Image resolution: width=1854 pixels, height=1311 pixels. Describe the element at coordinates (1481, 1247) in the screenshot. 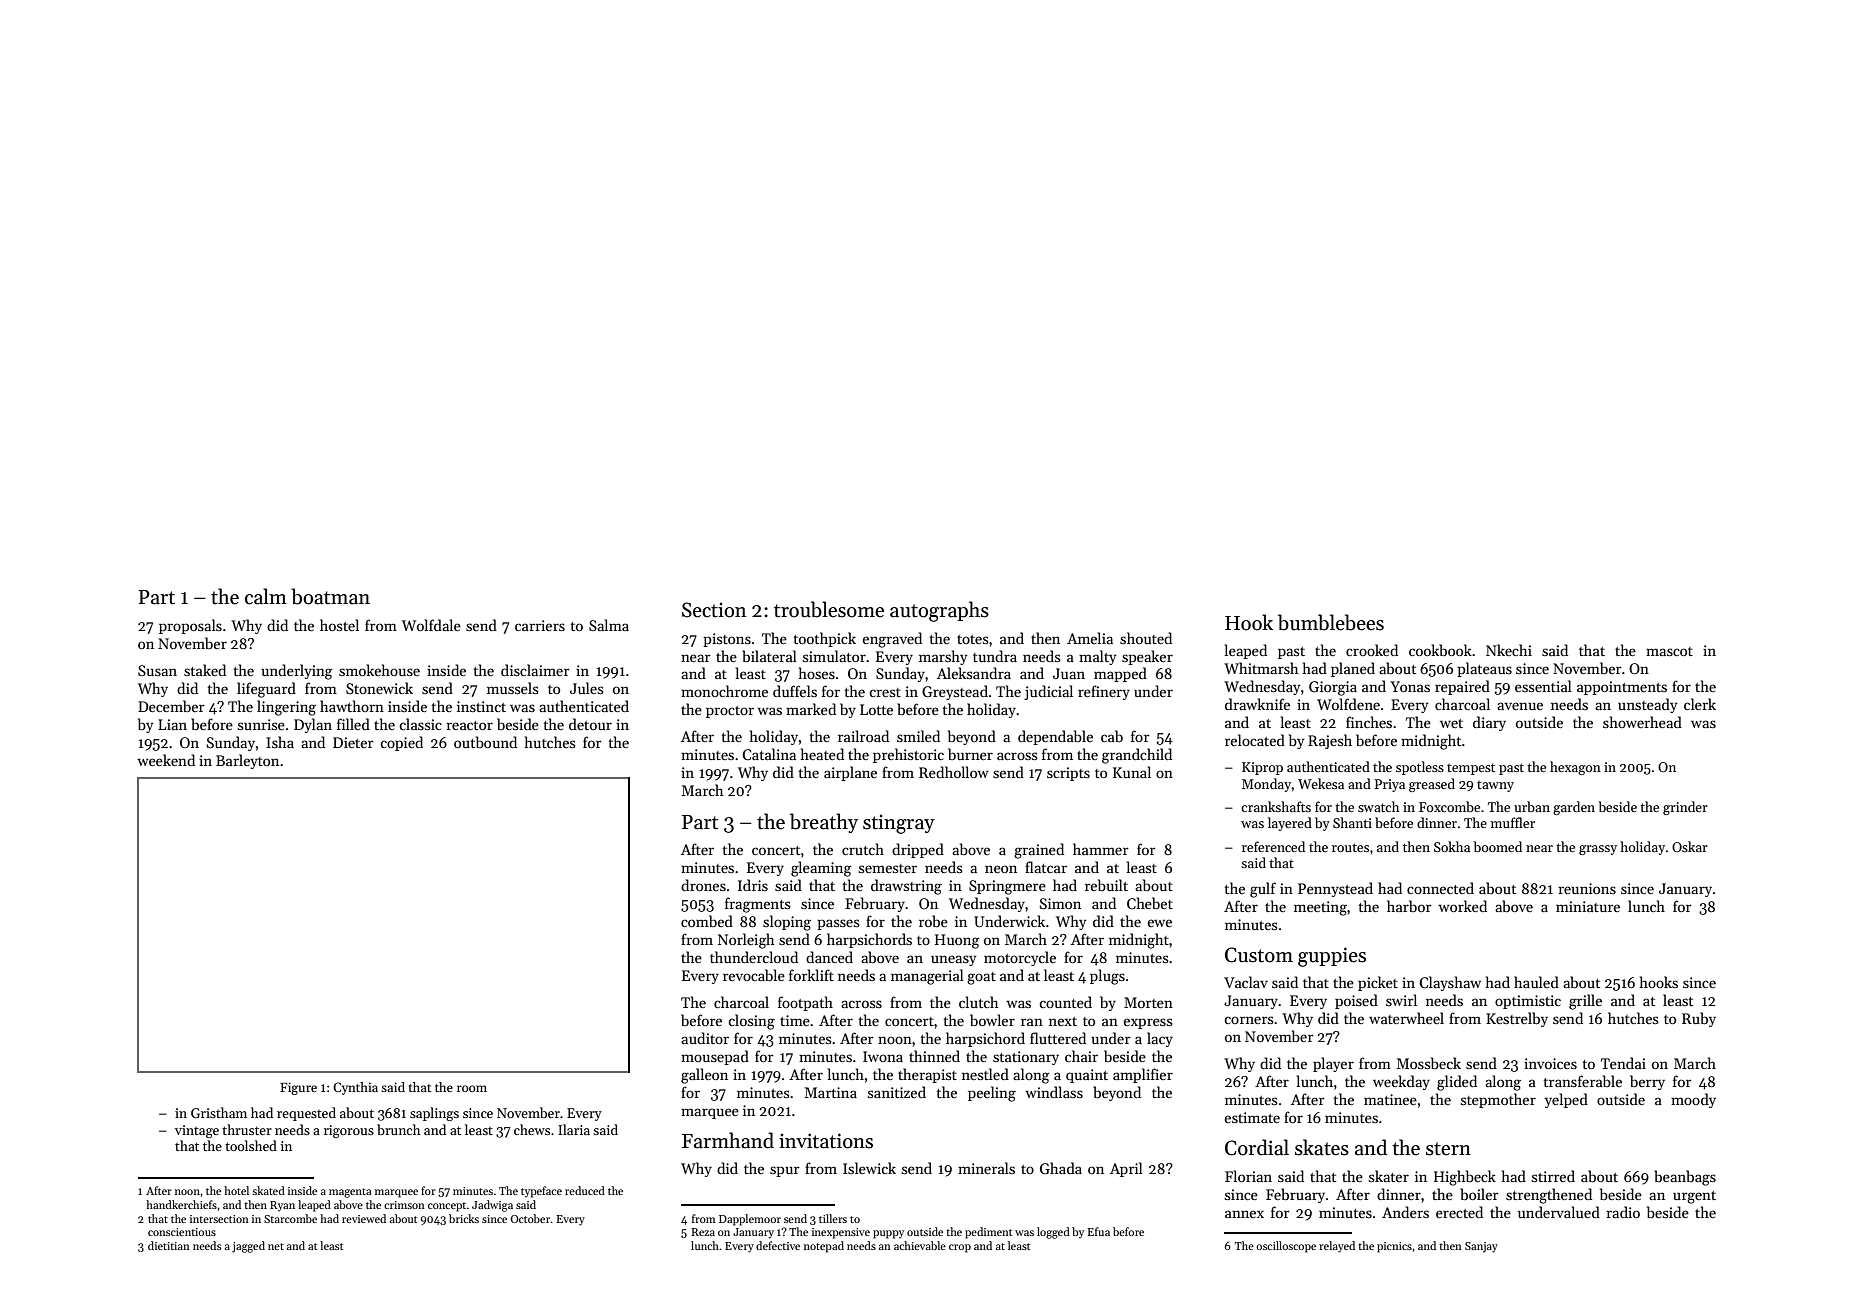

I see `Sanjay` at that location.
